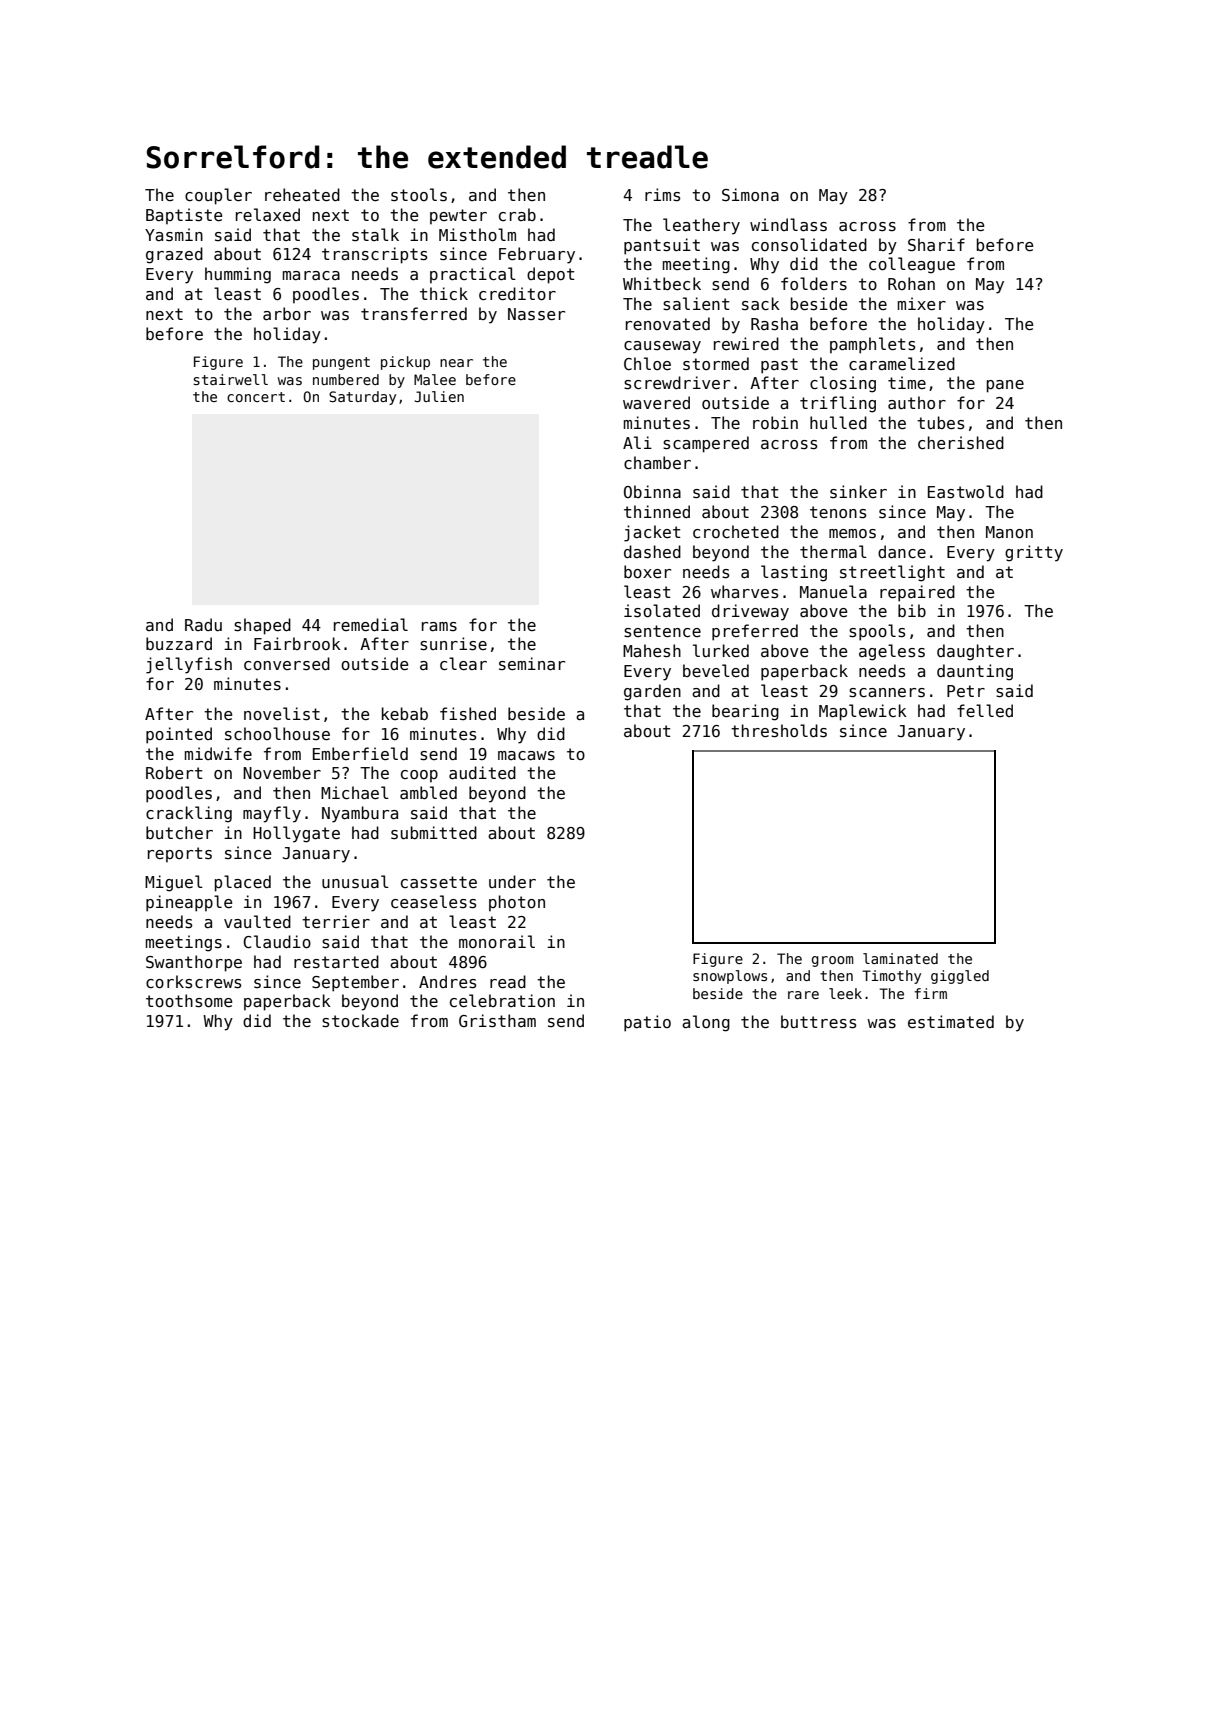  I want to click on stools, so click(419, 195).
